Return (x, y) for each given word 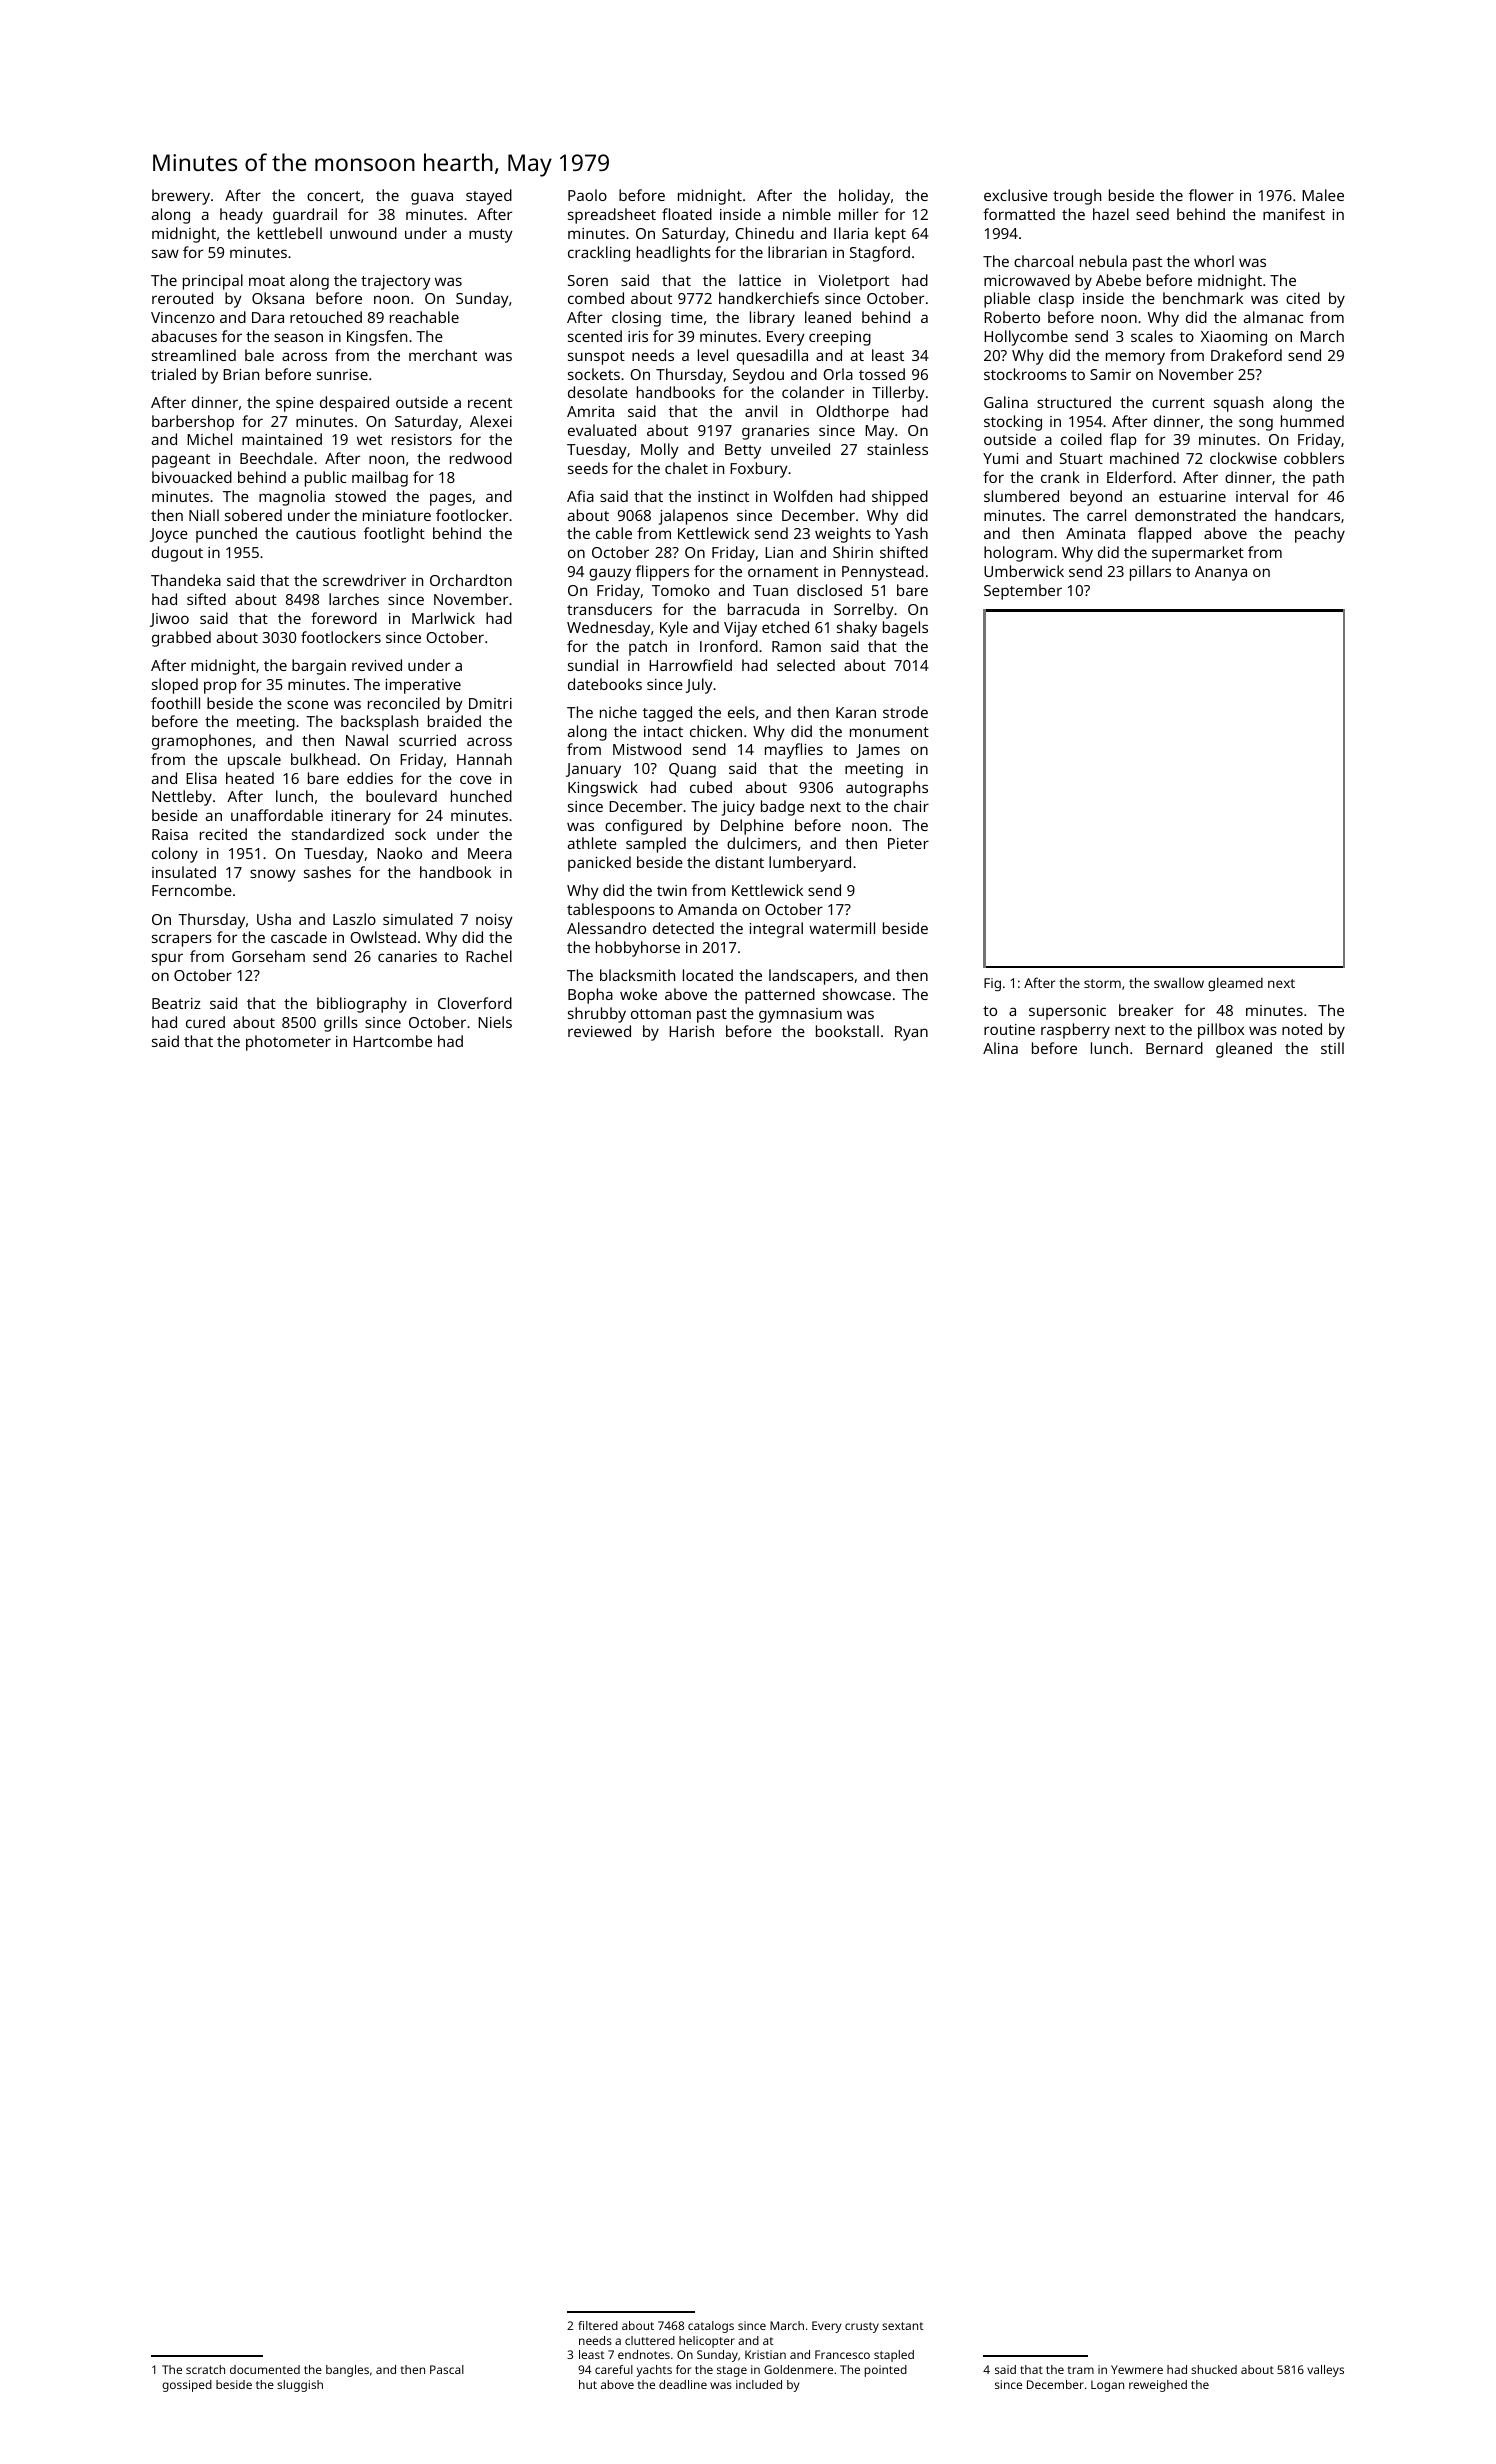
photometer (288, 1043)
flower (1211, 195)
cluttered (650, 2340)
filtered (598, 2325)
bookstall (847, 1031)
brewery (181, 197)
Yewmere (1137, 2369)
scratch (205, 2369)
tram (1081, 2370)
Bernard (1174, 1048)
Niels (495, 1022)
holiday (864, 197)
